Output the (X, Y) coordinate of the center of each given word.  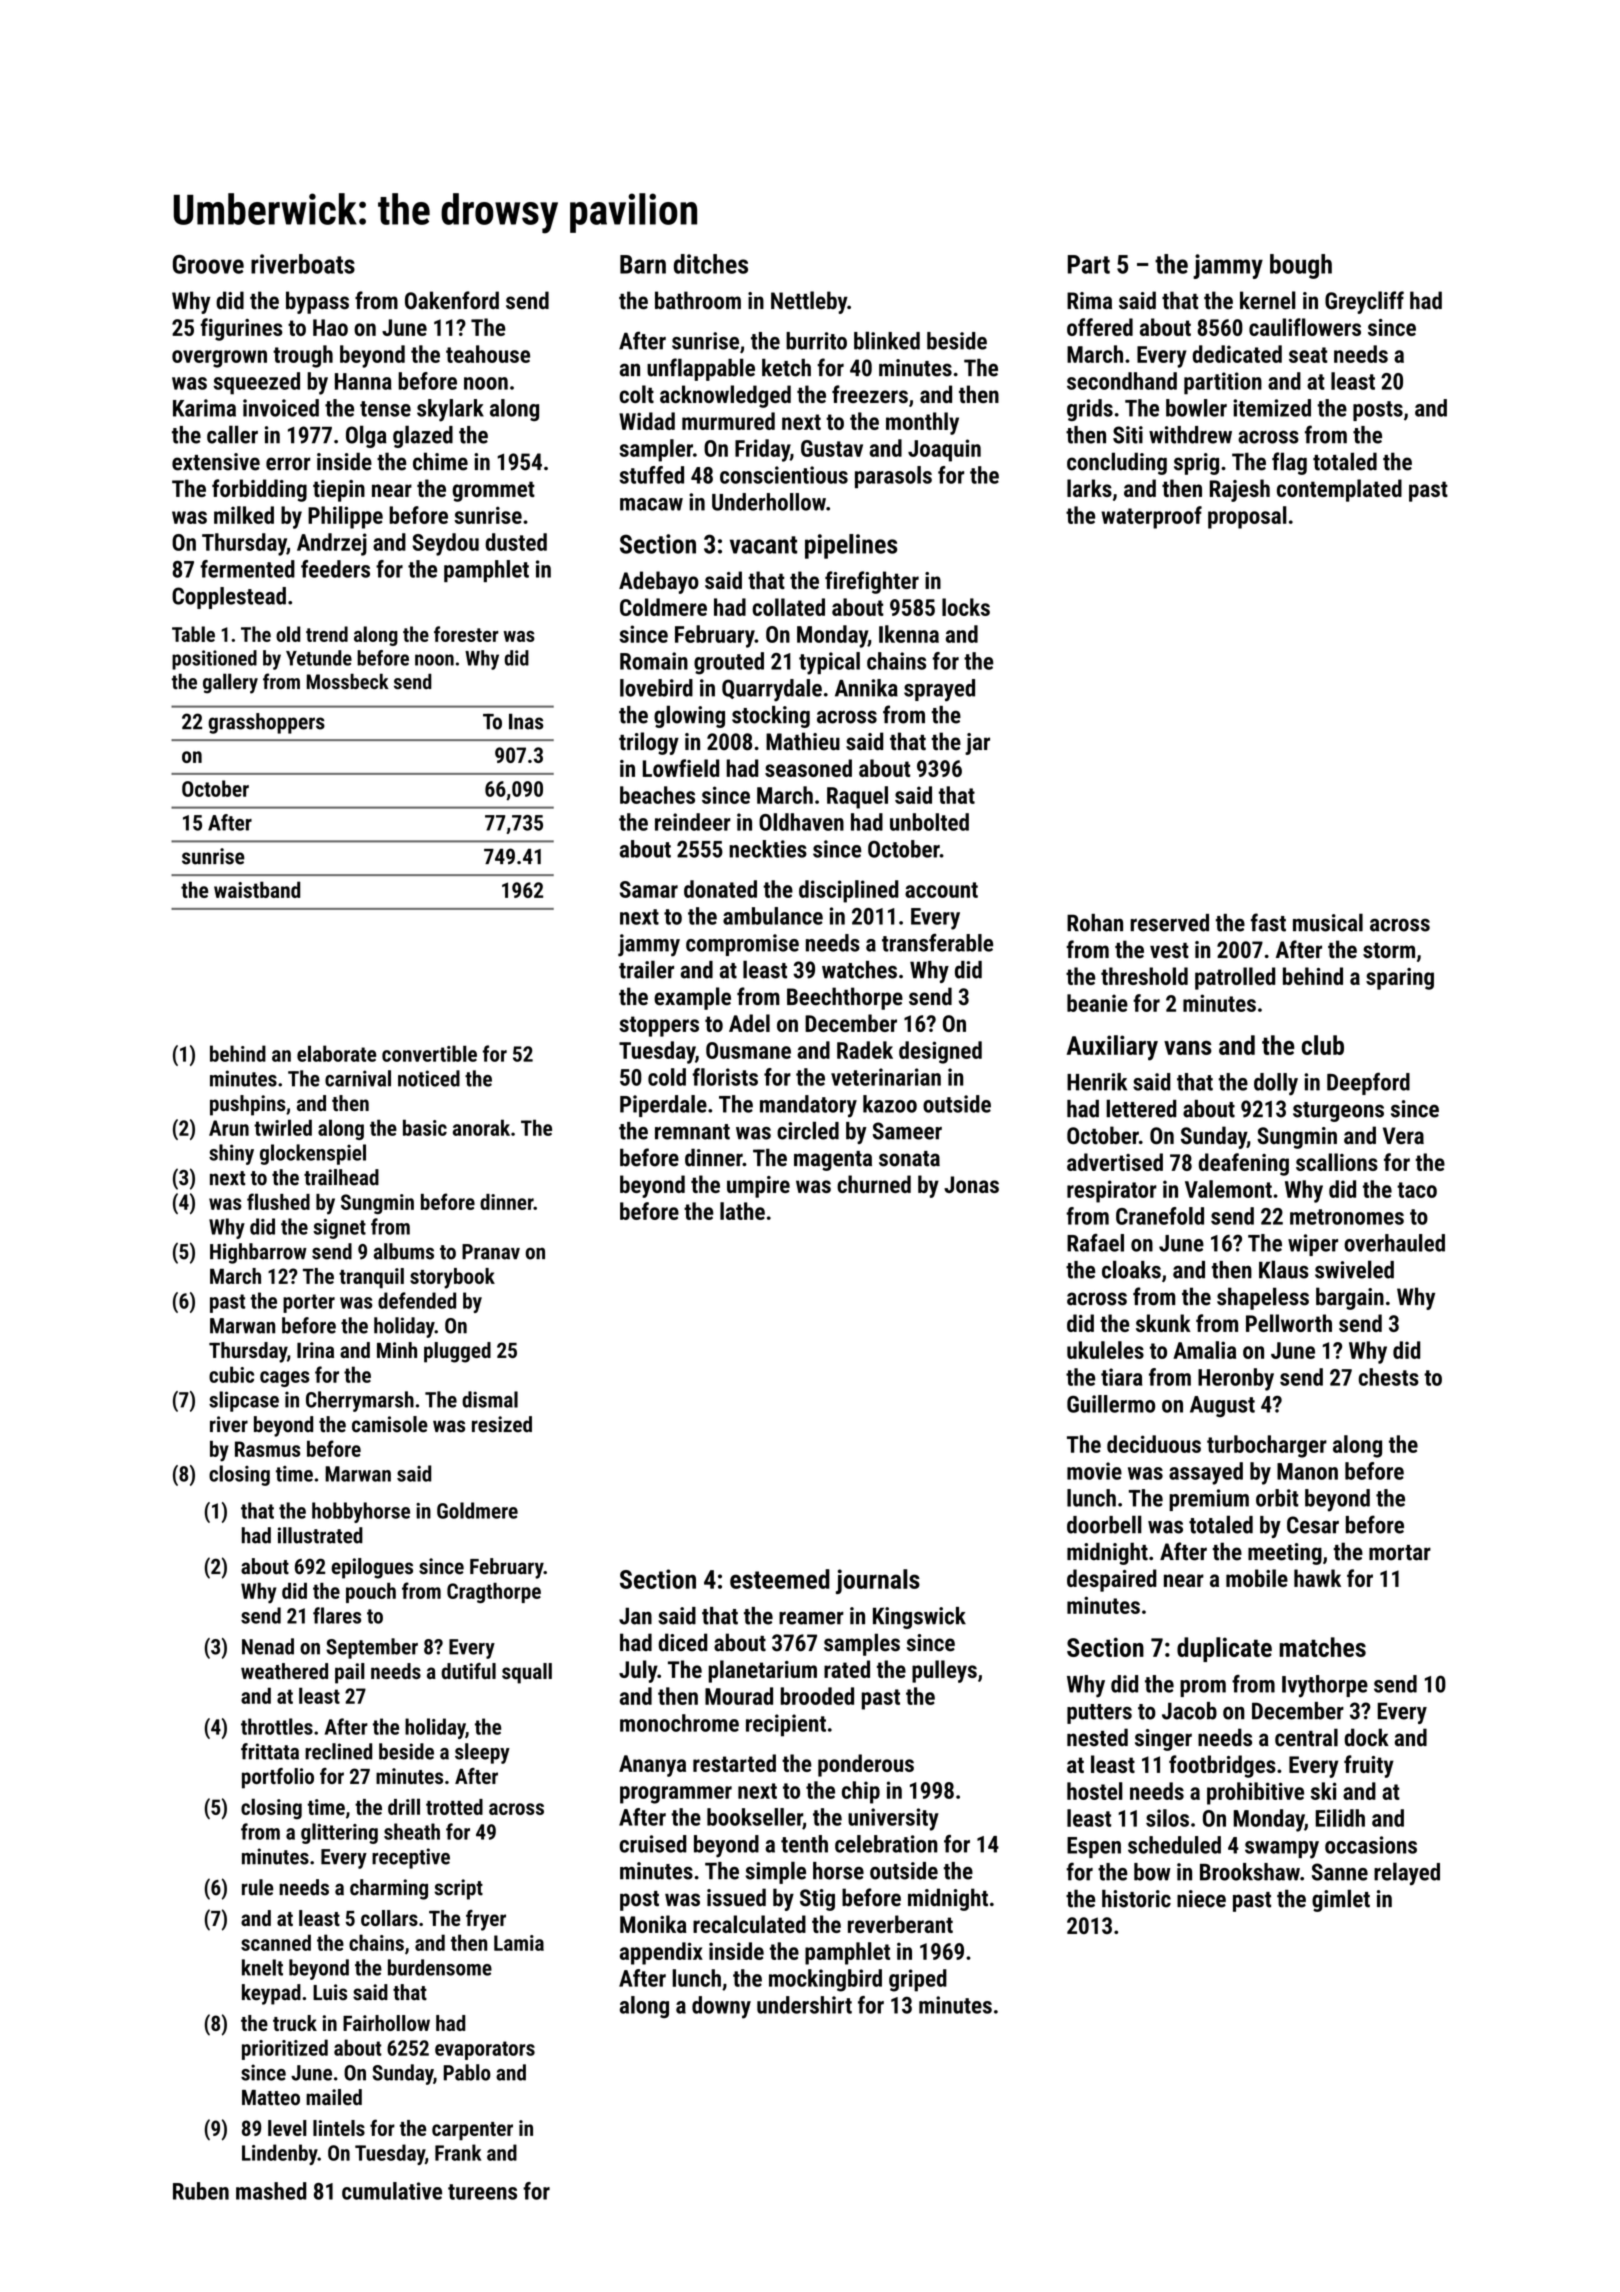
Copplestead (229, 598)
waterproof (1151, 517)
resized (502, 1424)
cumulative (392, 2191)
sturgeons (1338, 1112)
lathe (742, 1211)
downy (721, 2007)
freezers (870, 394)
